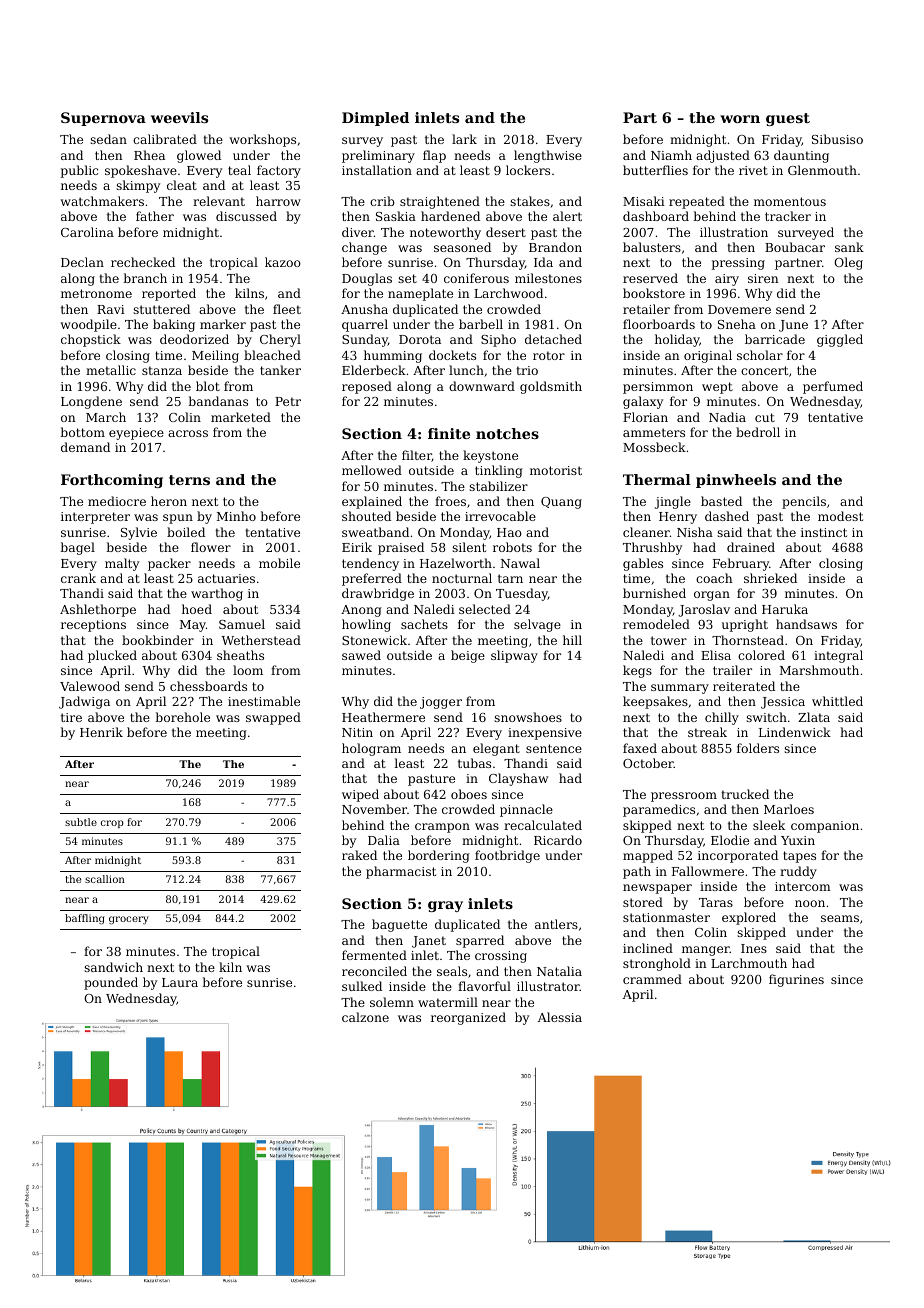  I want to click on howling, so click(366, 625).
